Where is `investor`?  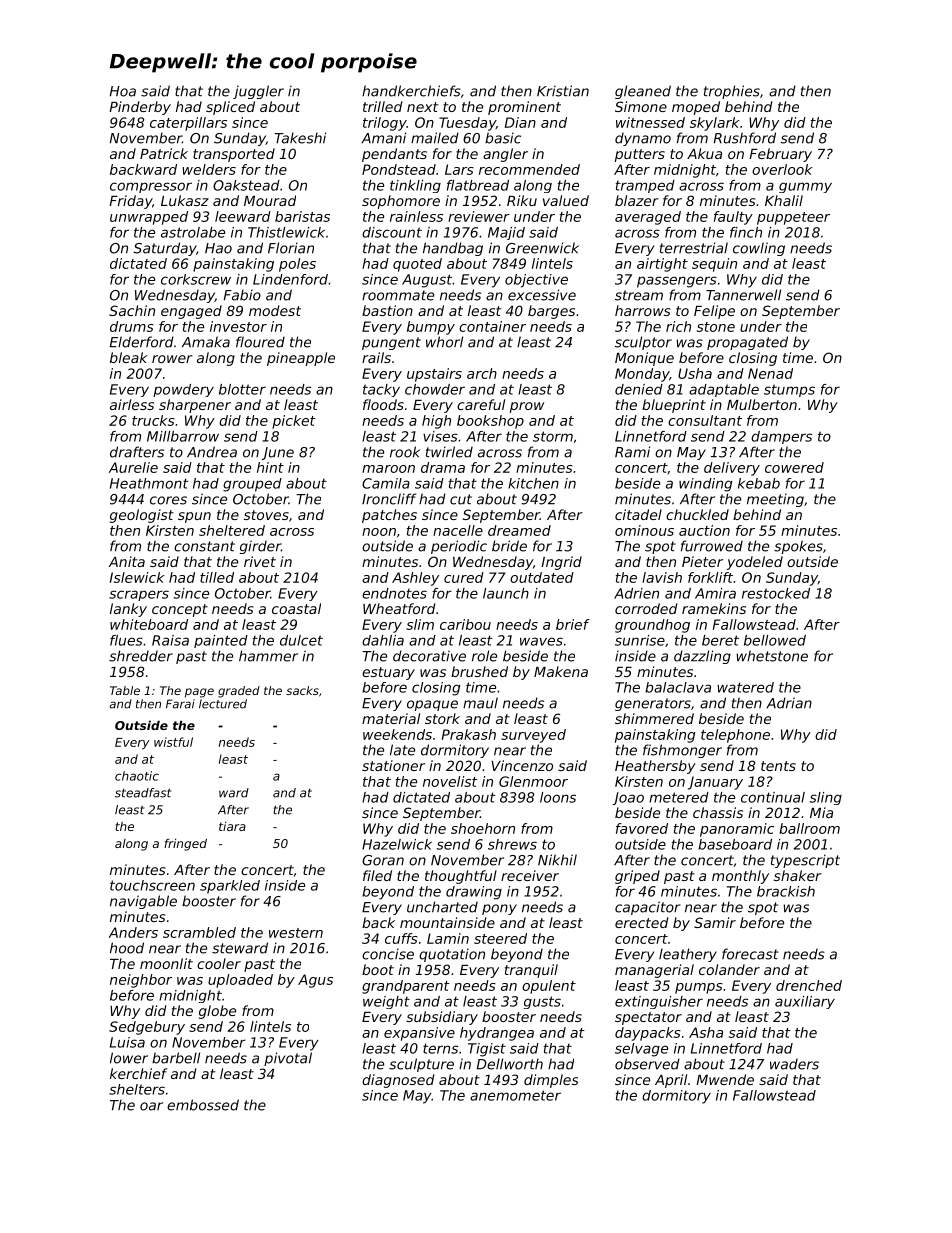
investor is located at coordinates (238, 326).
